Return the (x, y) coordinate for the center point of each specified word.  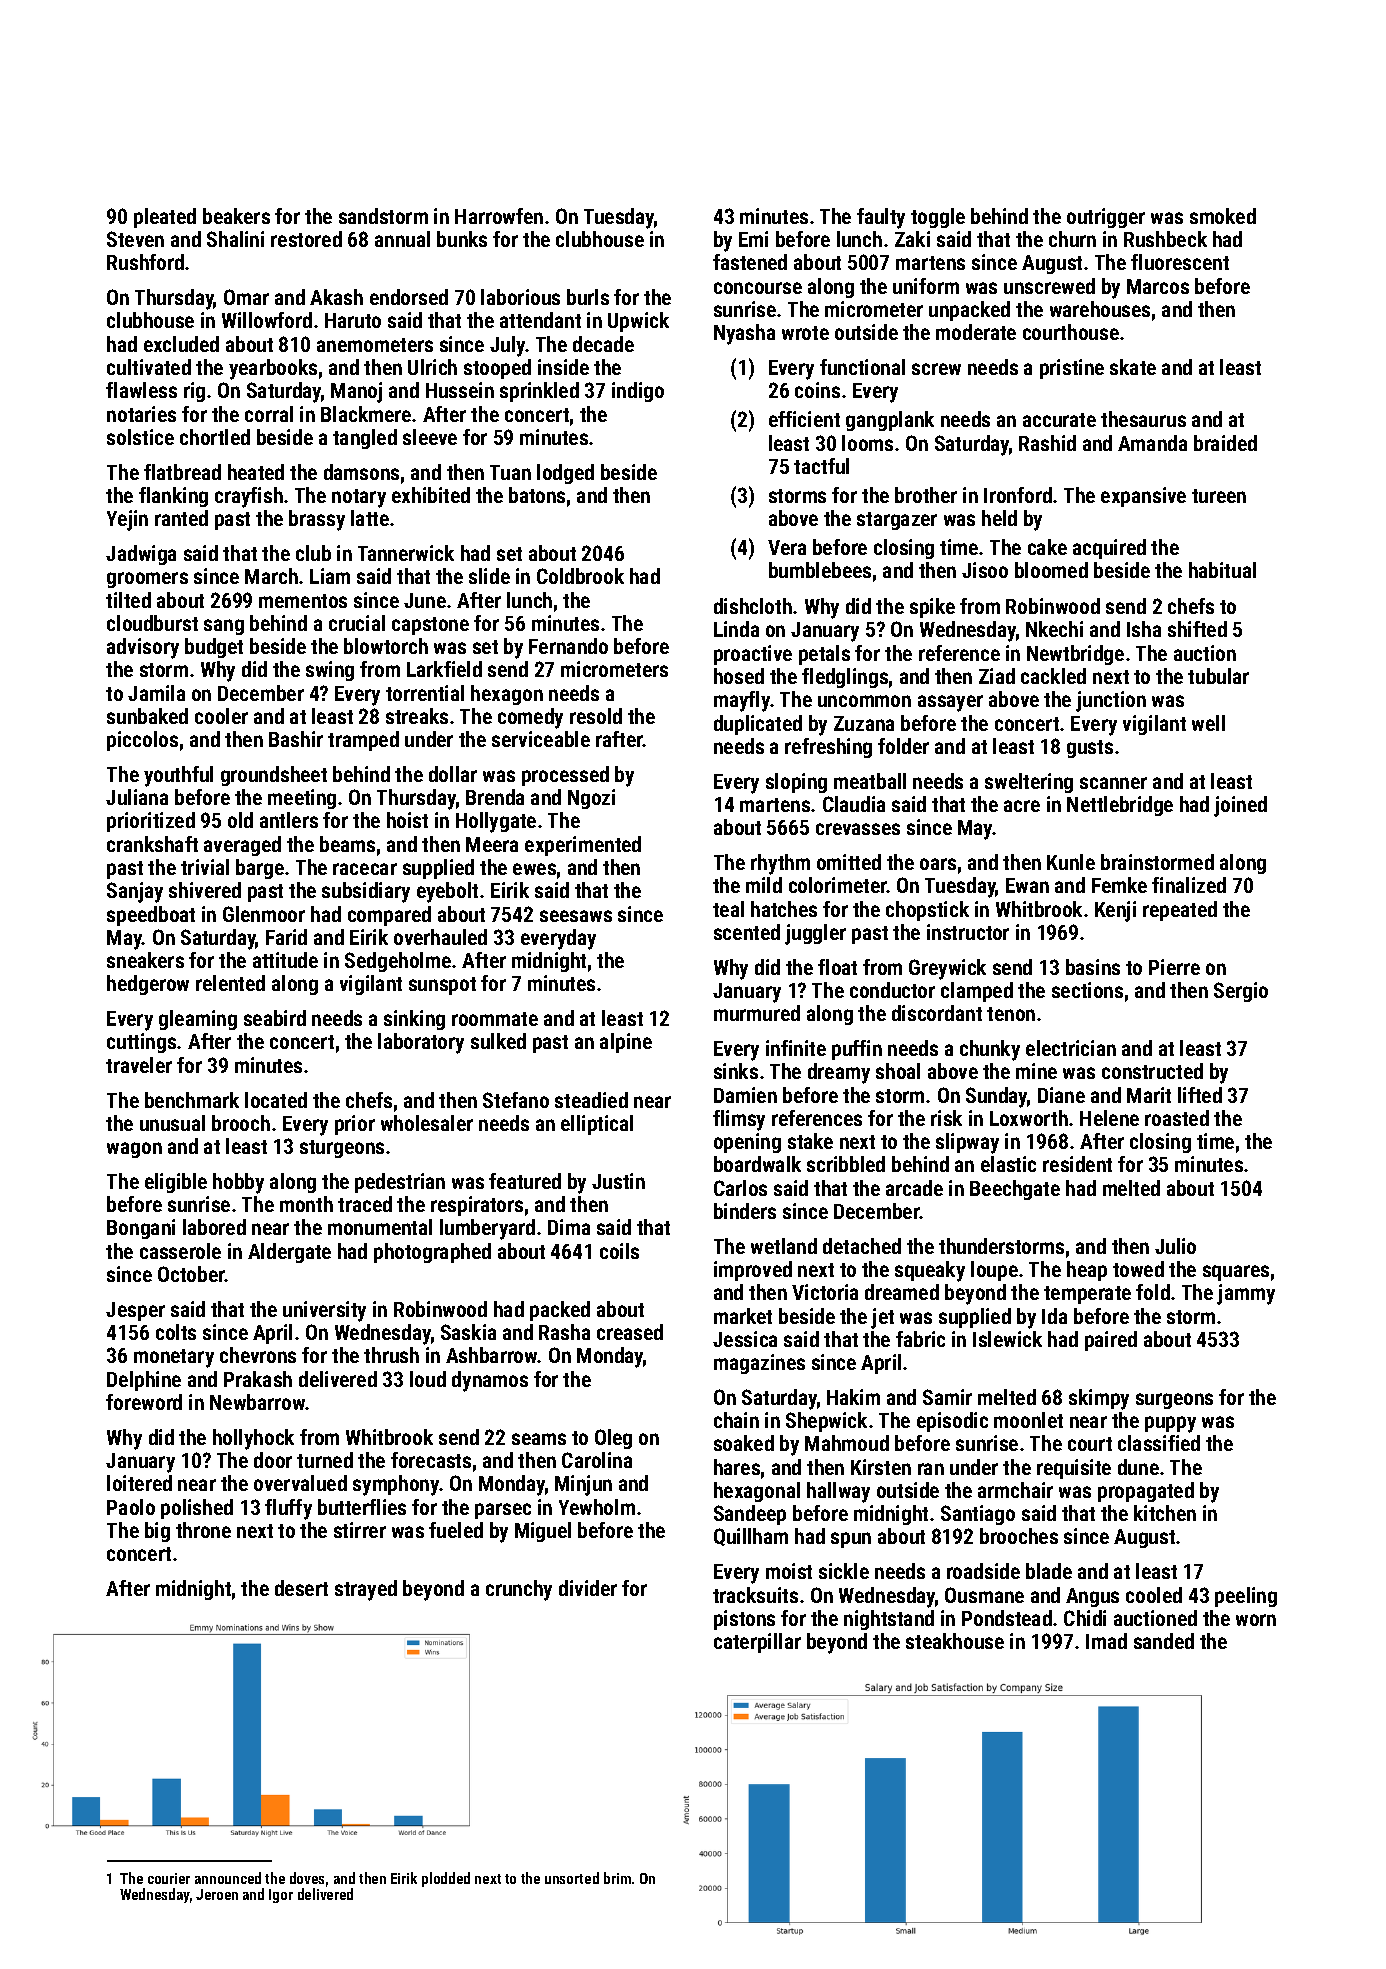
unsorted (572, 1878)
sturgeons (342, 1149)
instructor (968, 932)
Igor (281, 1896)
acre (1022, 806)
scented (747, 932)
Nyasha (744, 334)
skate (1133, 367)
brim (617, 1878)
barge (260, 869)
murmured (757, 1013)
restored (306, 239)
